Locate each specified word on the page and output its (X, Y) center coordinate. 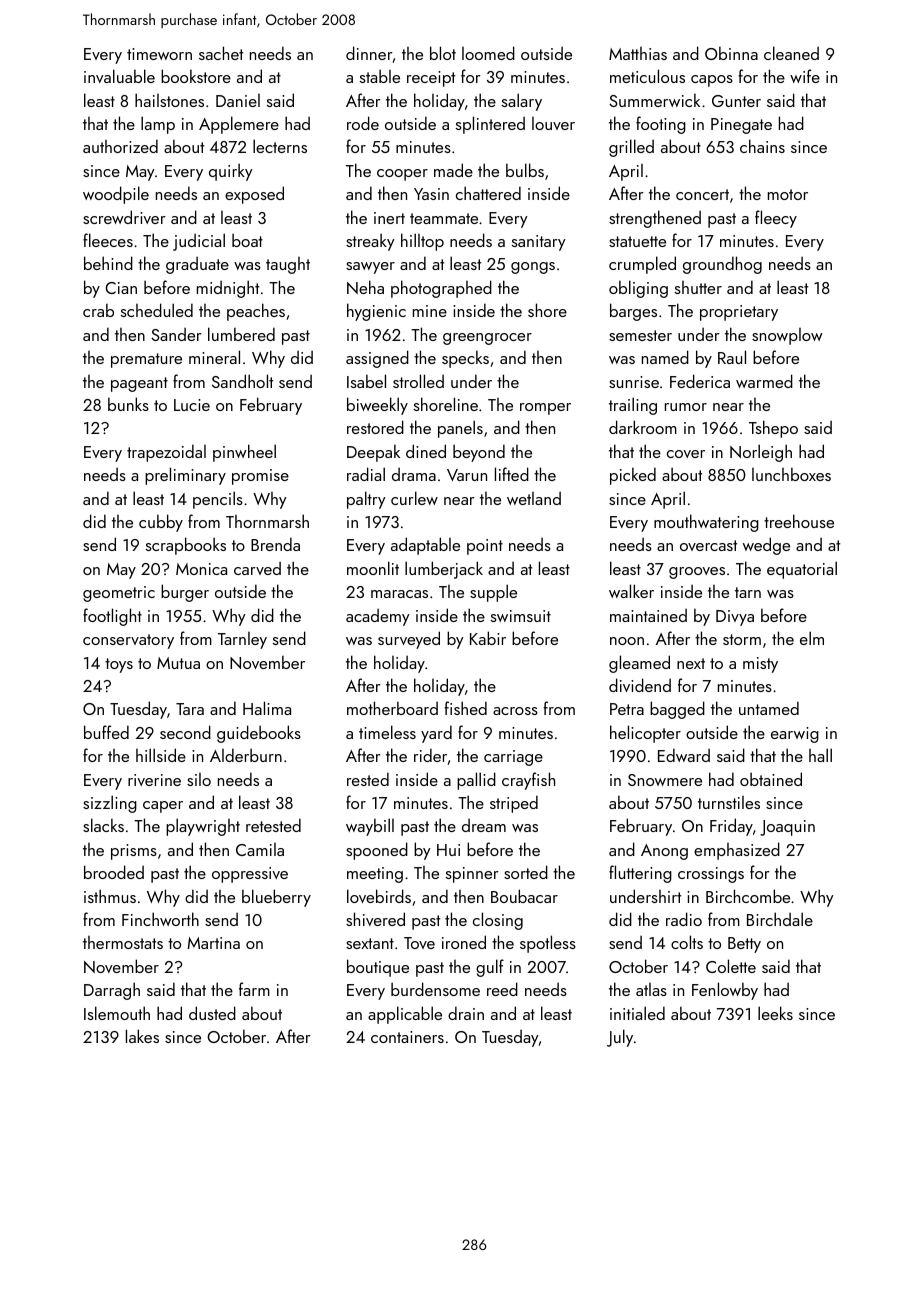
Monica (201, 569)
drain (466, 1013)
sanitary (539, 243)
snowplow (787, 336)
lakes (142, 1036)
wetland (534, 498)
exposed (254, 195)
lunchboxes (791, 474)
